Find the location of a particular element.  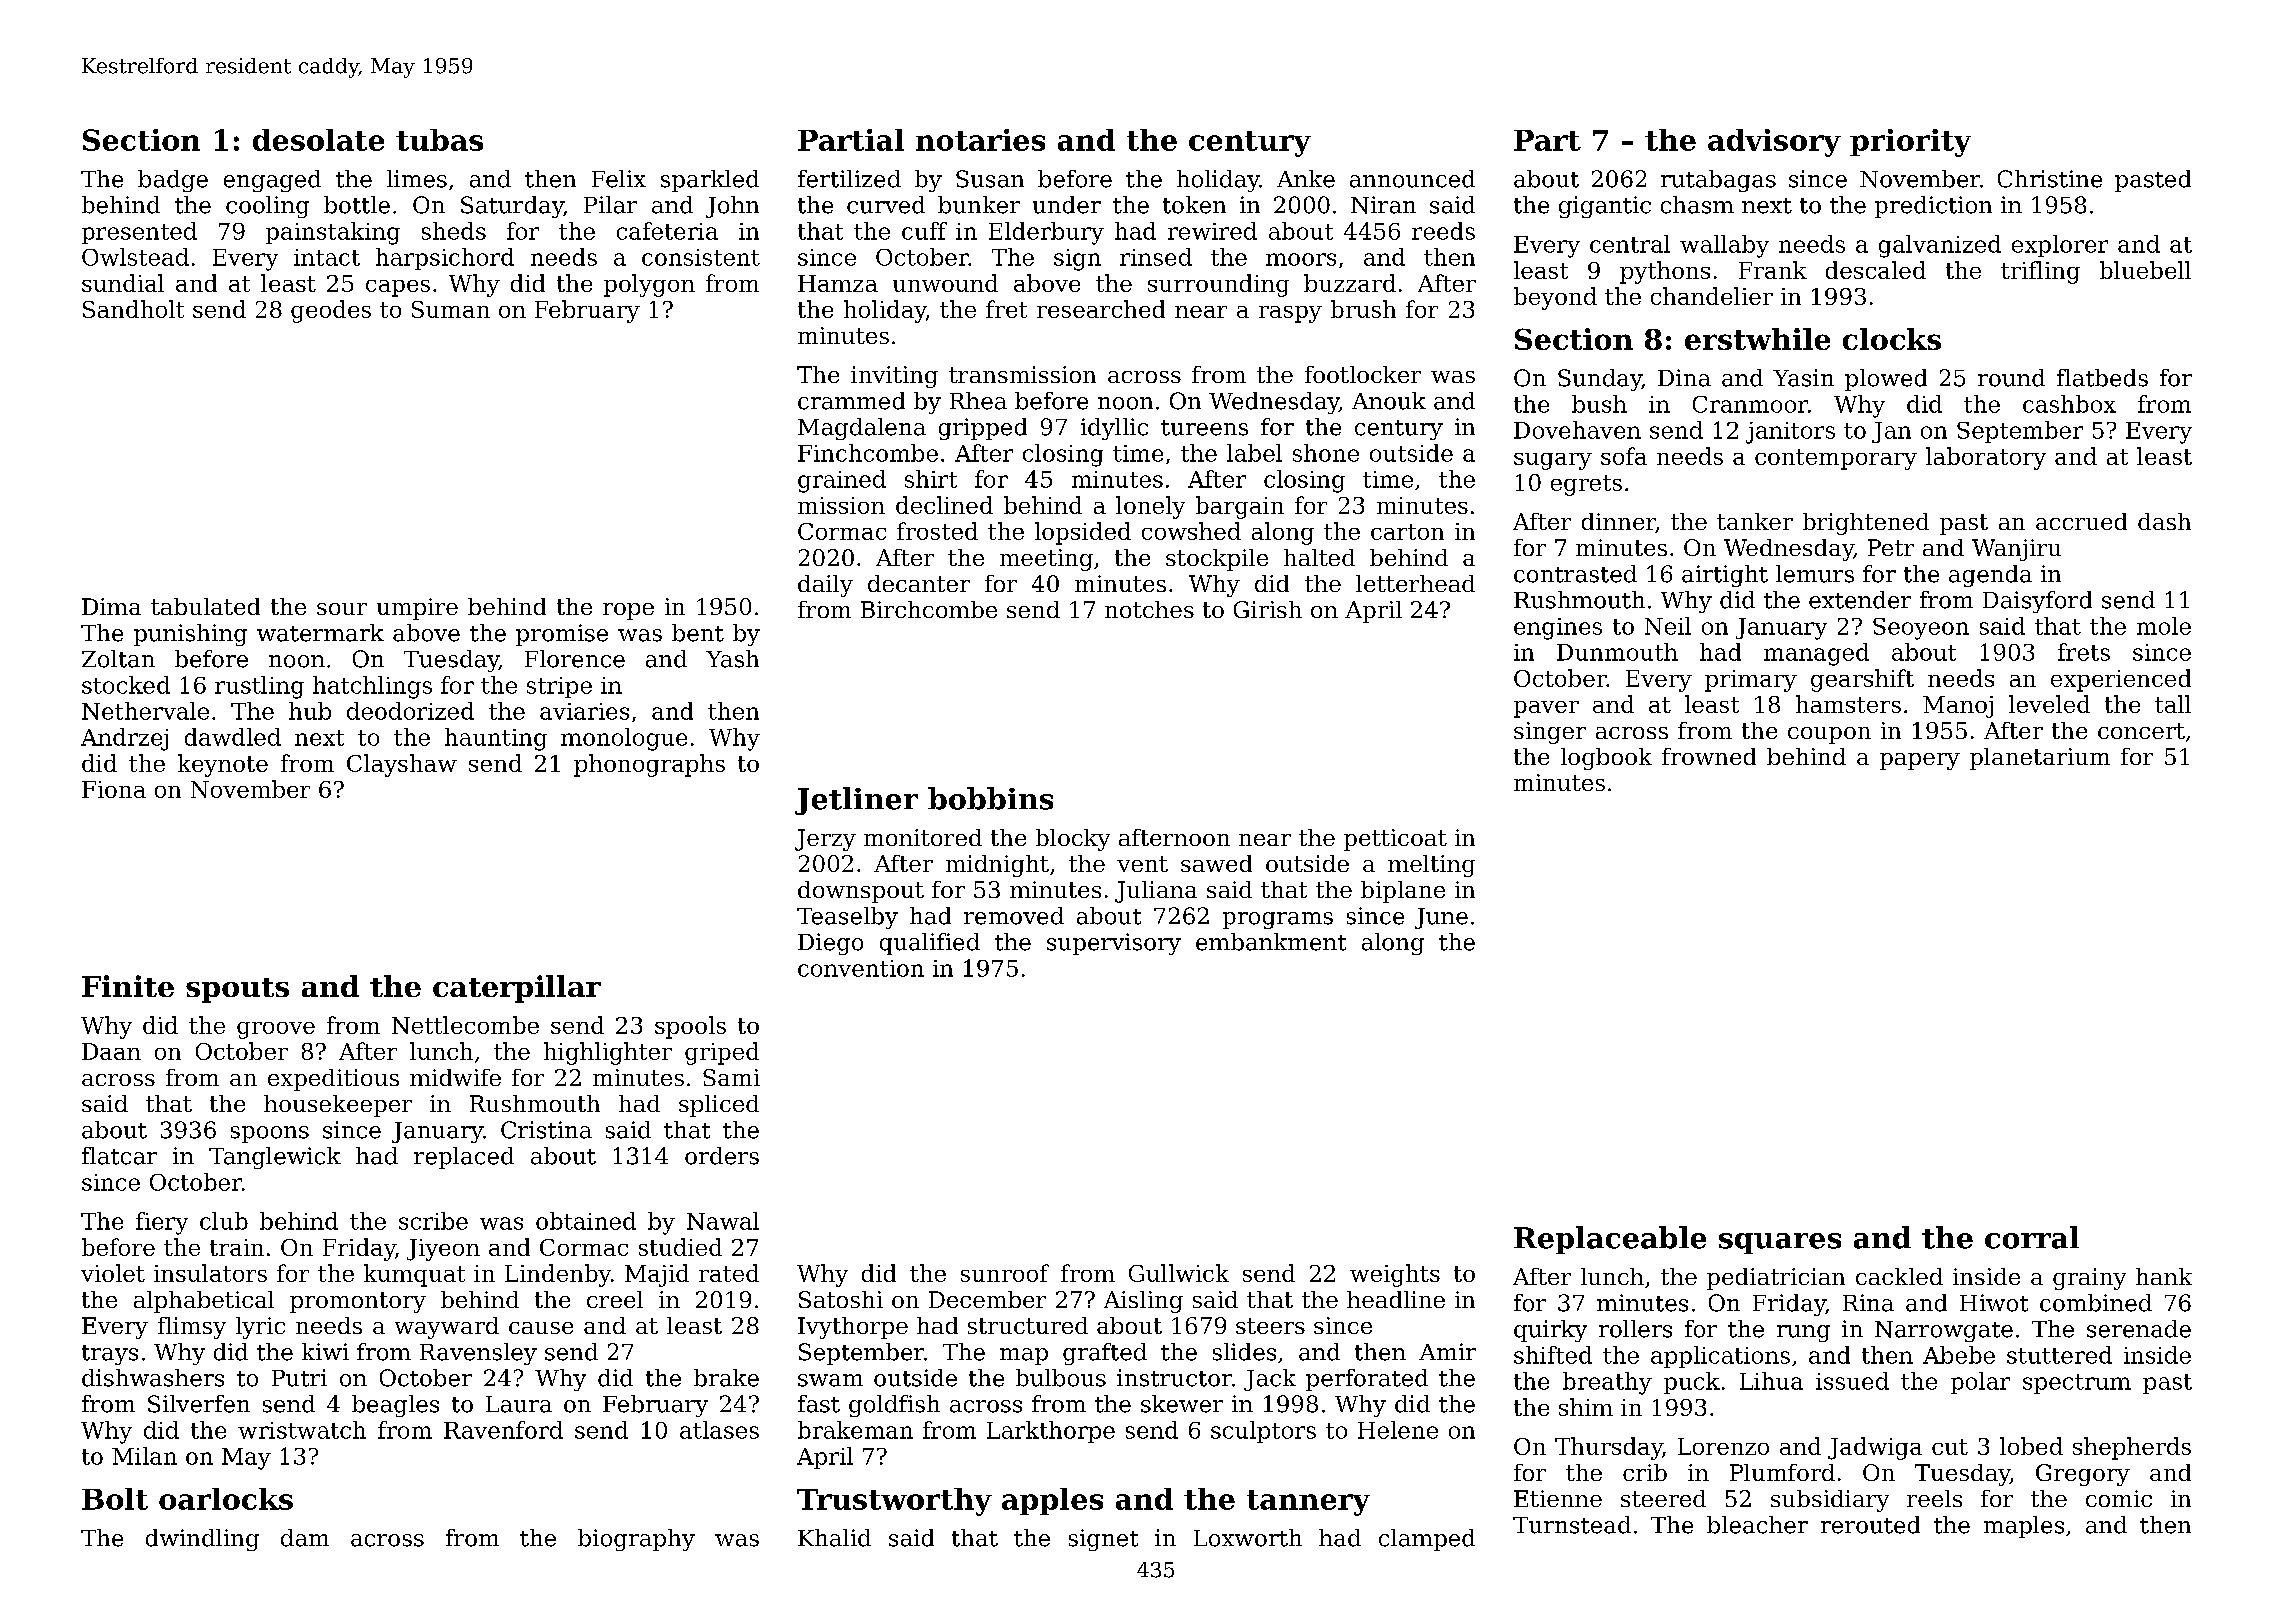

idyllic is located at coordinates (1114, 429).
